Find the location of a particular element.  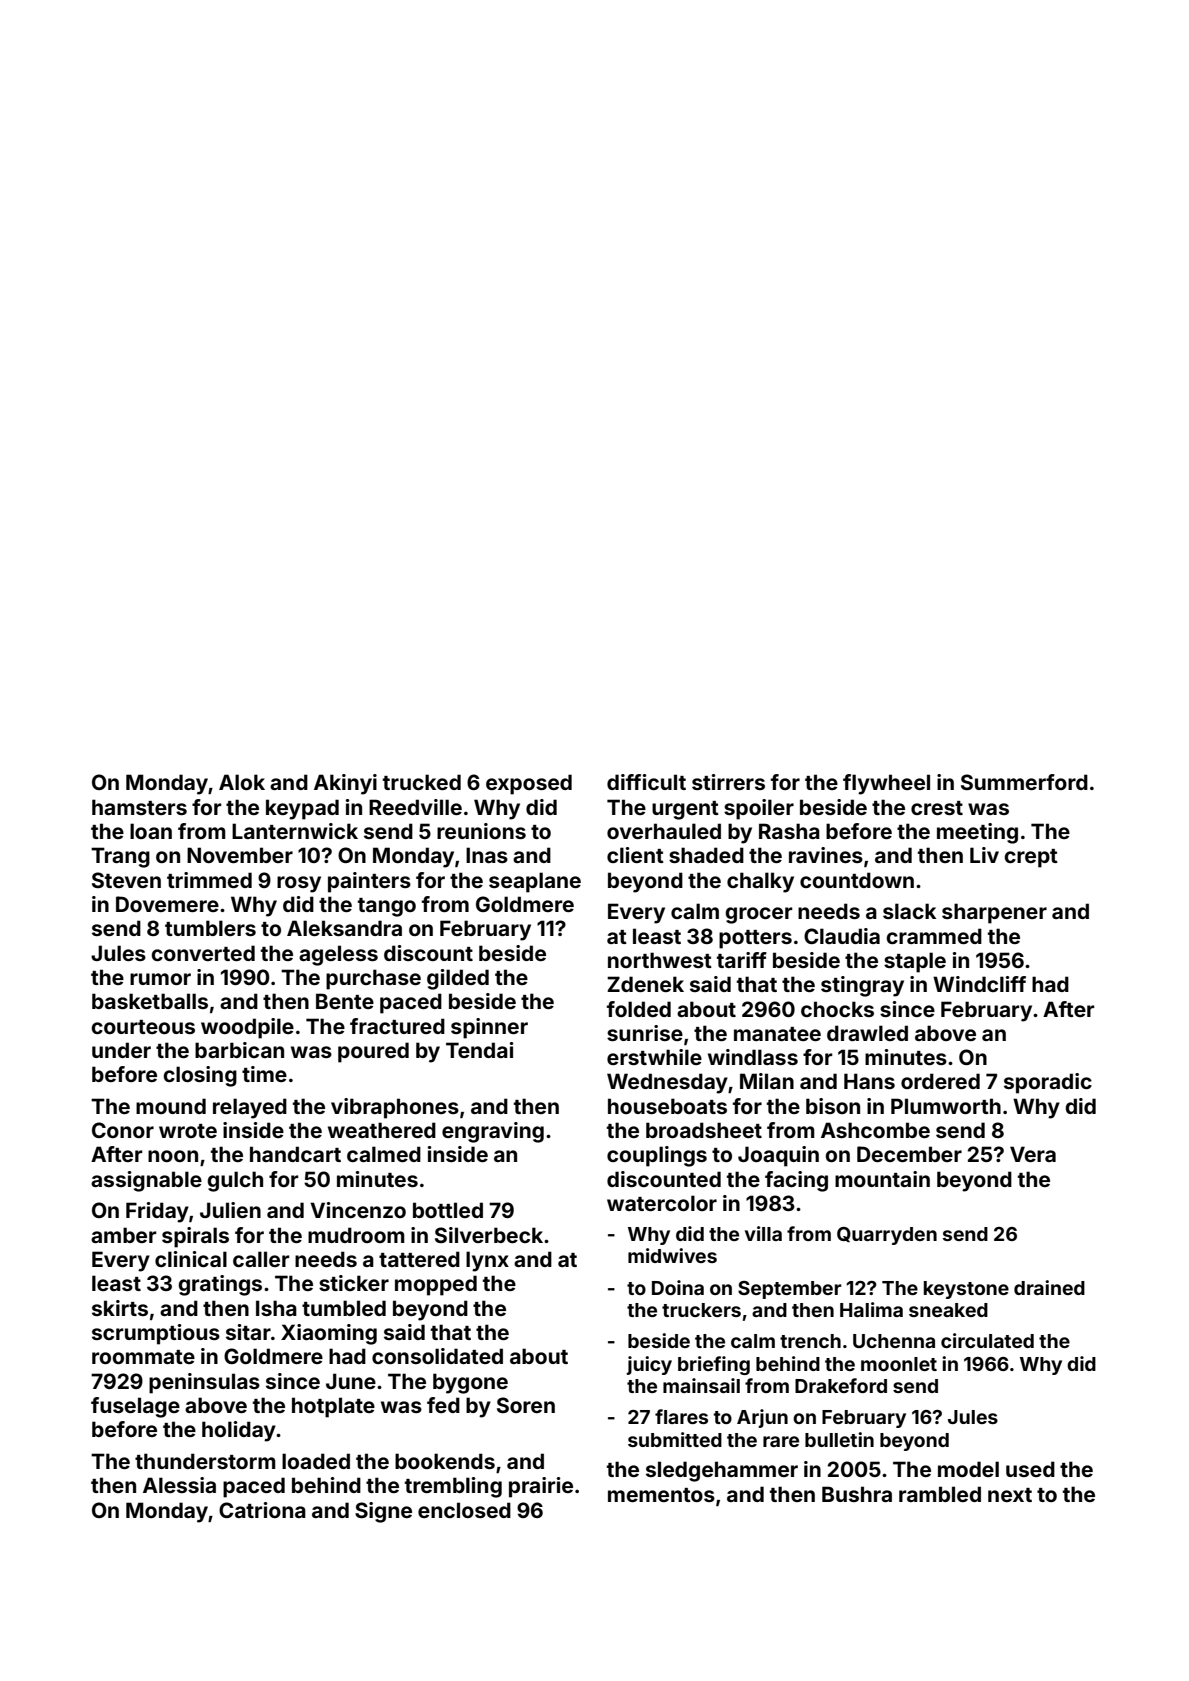

bottled is located at coordinates (448, 1210).
